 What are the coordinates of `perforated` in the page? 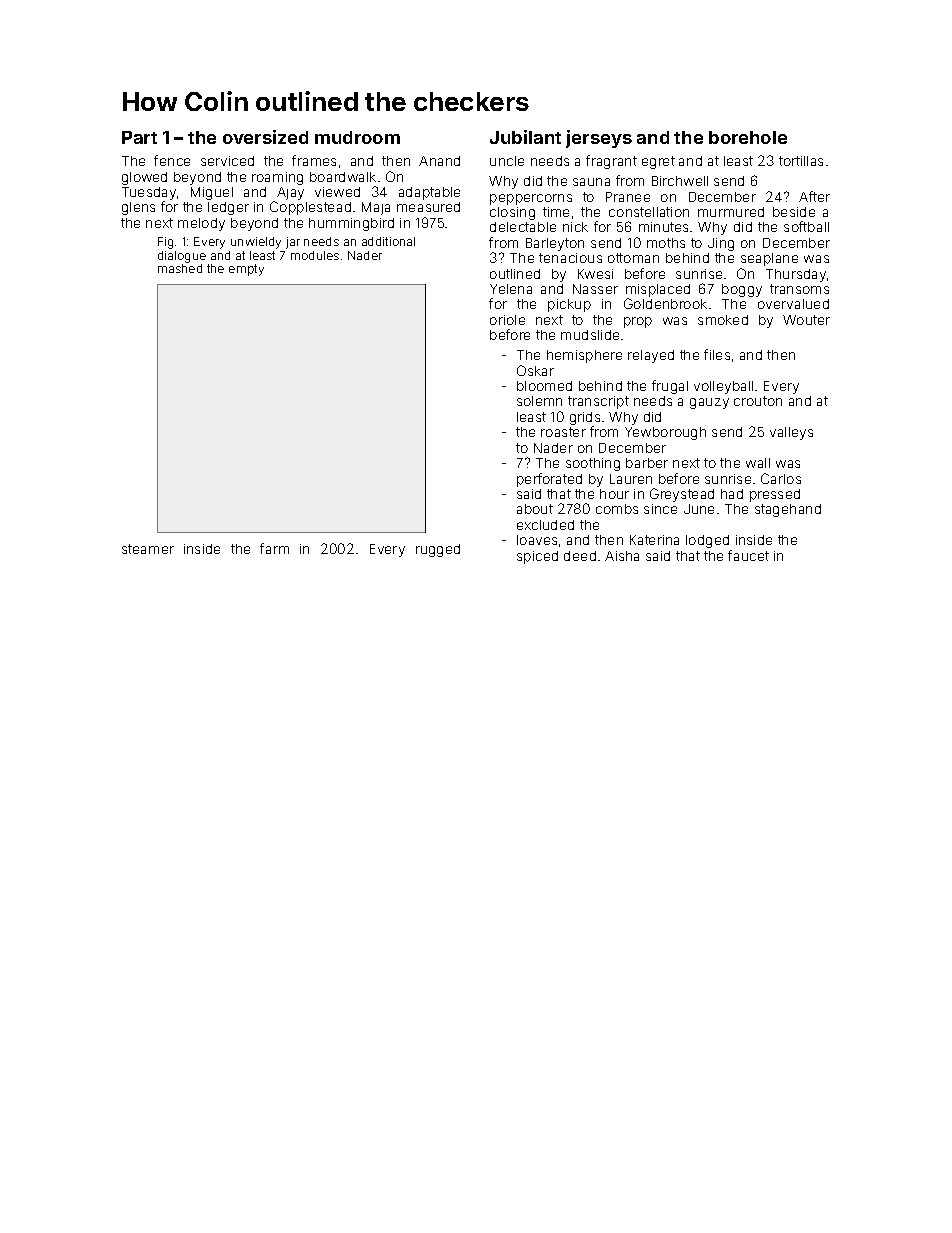 It's located at (549, 480).
